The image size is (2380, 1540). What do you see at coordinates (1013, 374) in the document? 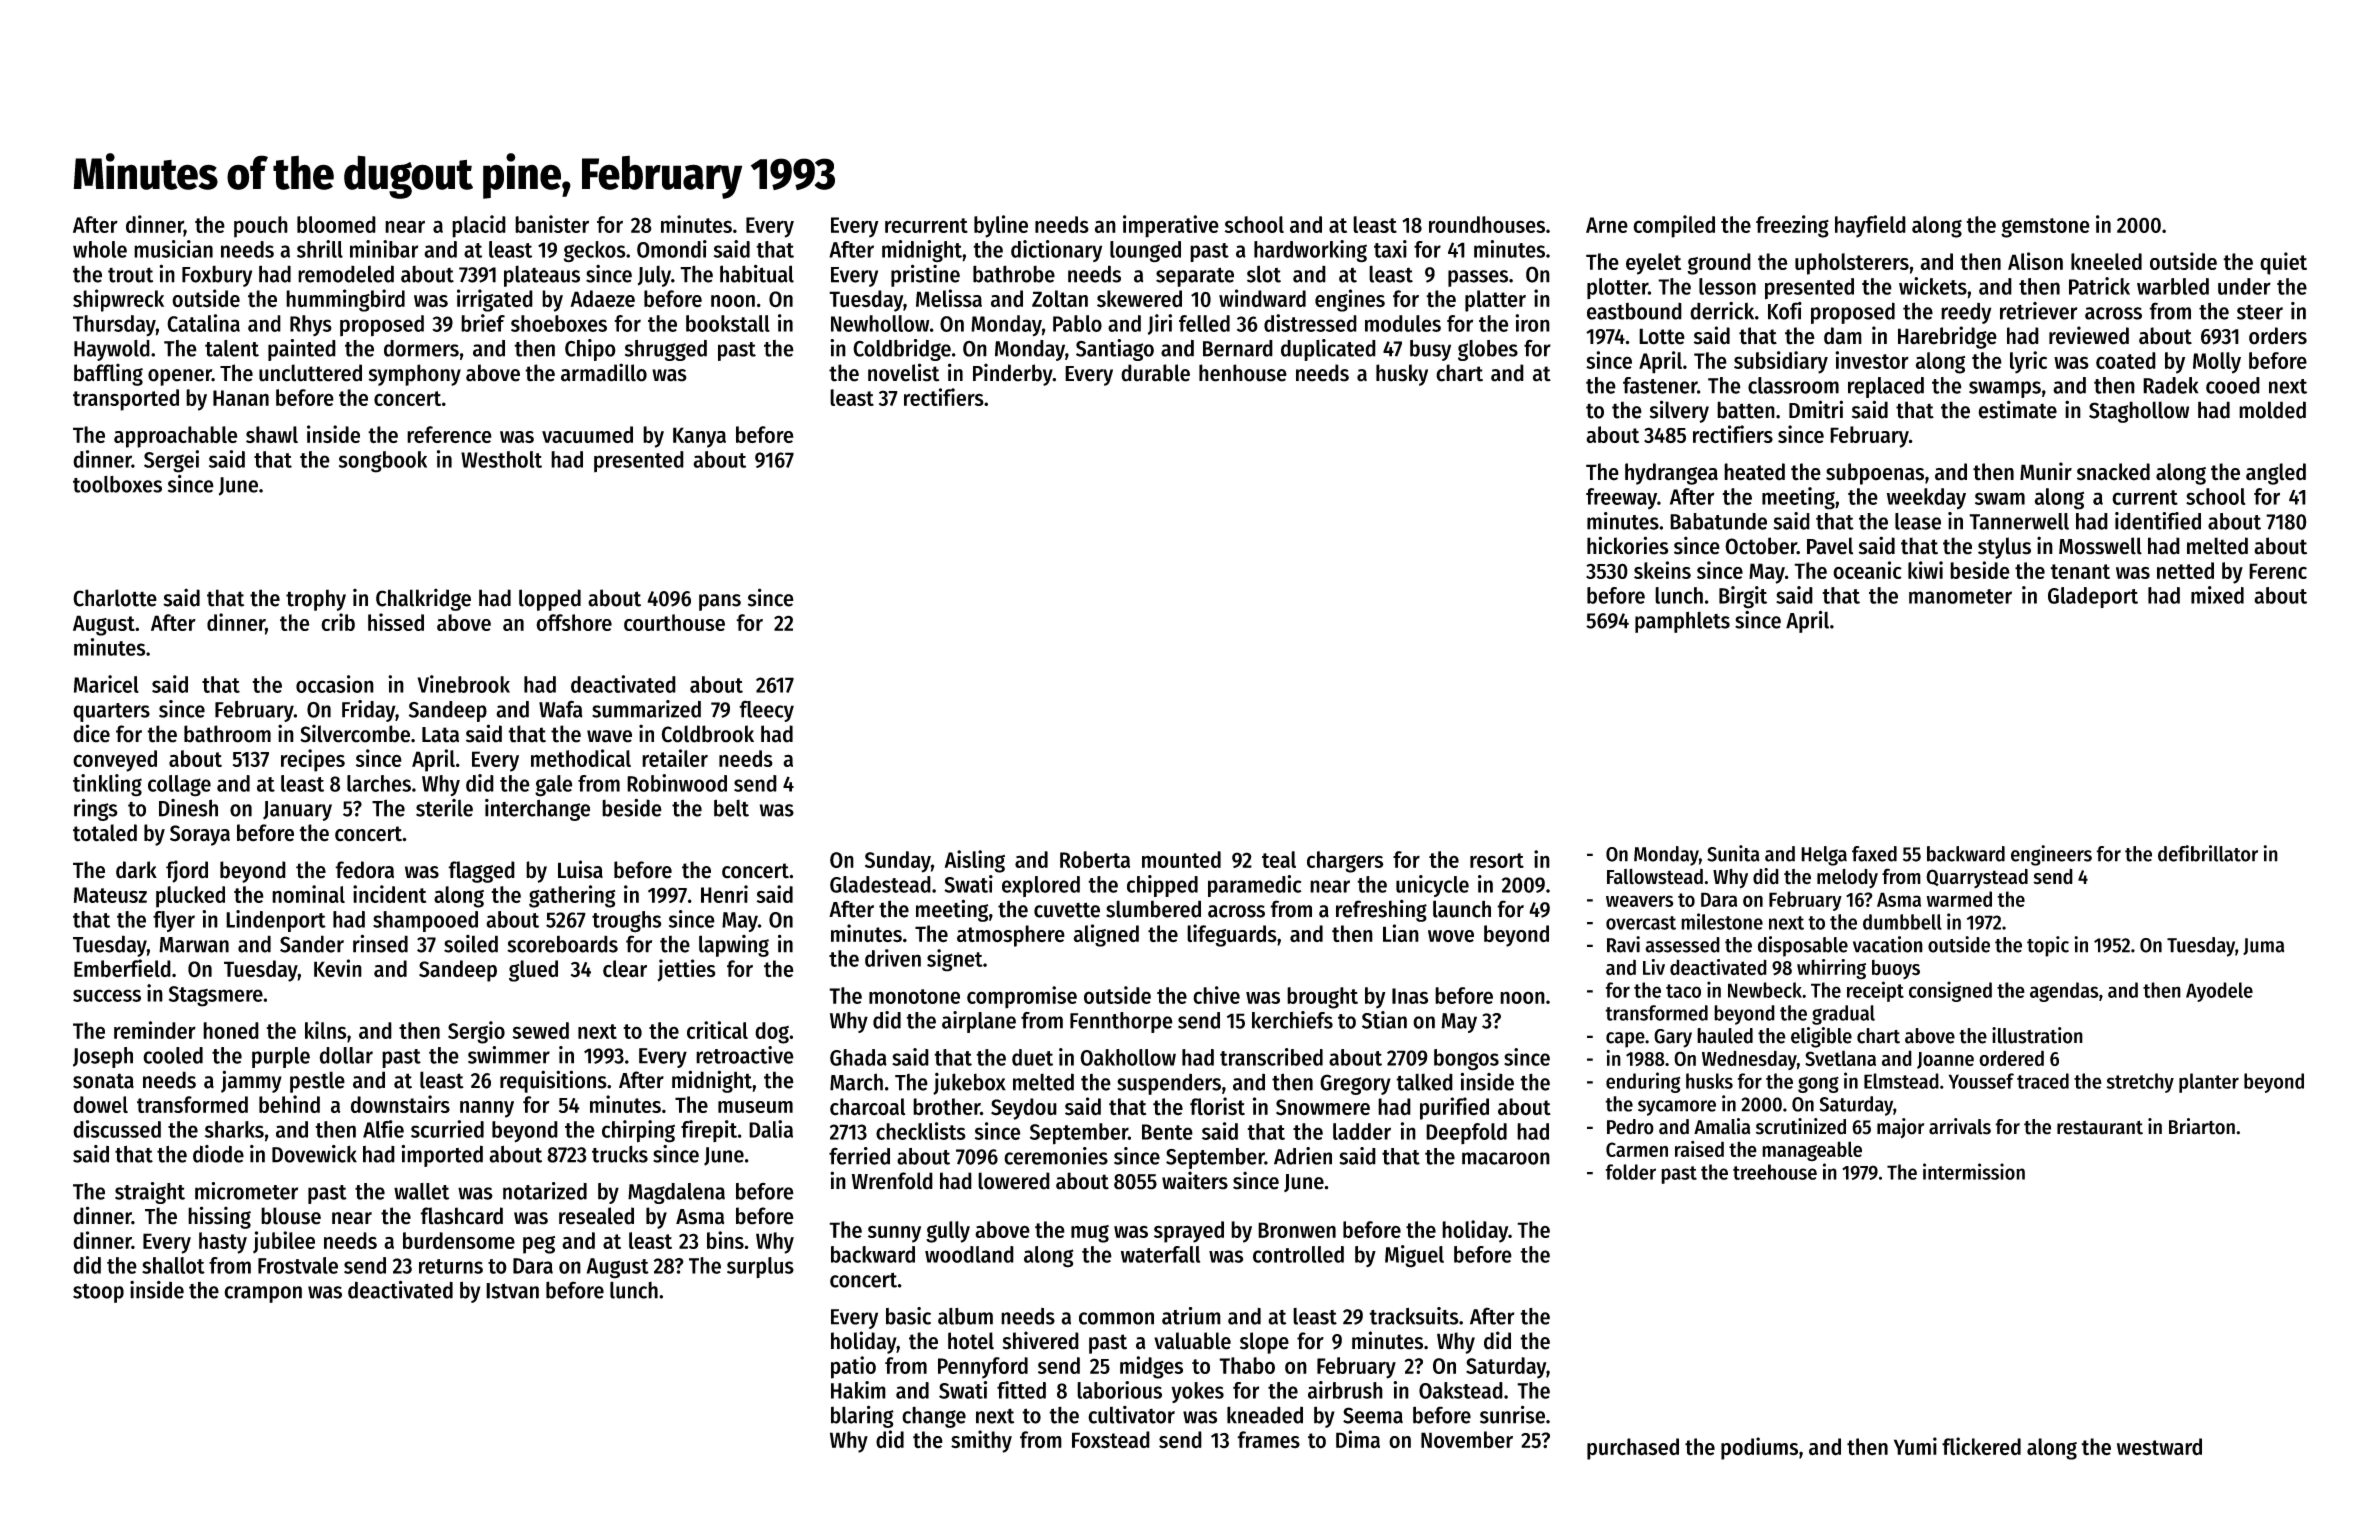
I see `Pinderby` at bounding box center [1013, 374].
